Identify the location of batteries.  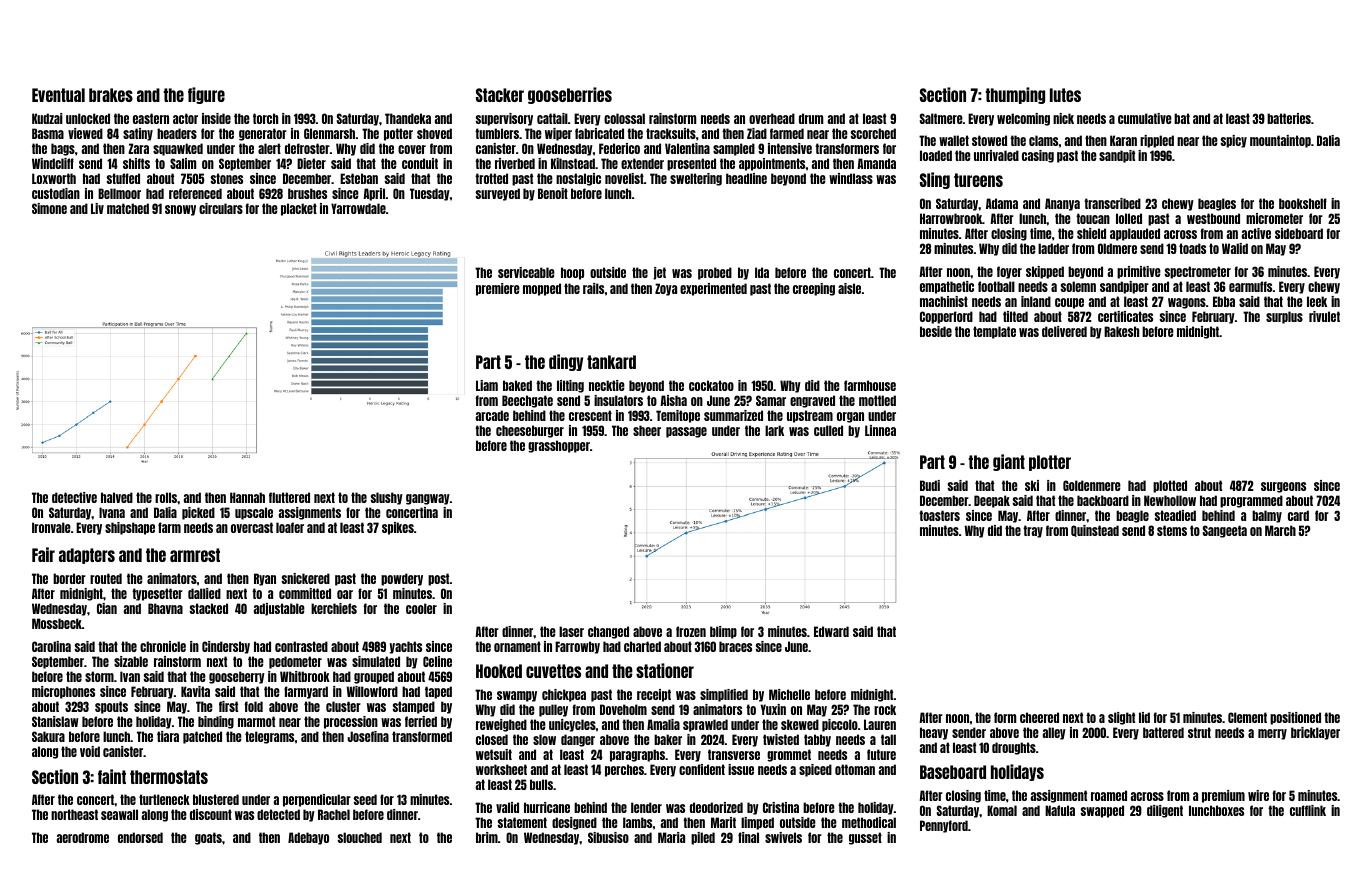
(1289, 118).
